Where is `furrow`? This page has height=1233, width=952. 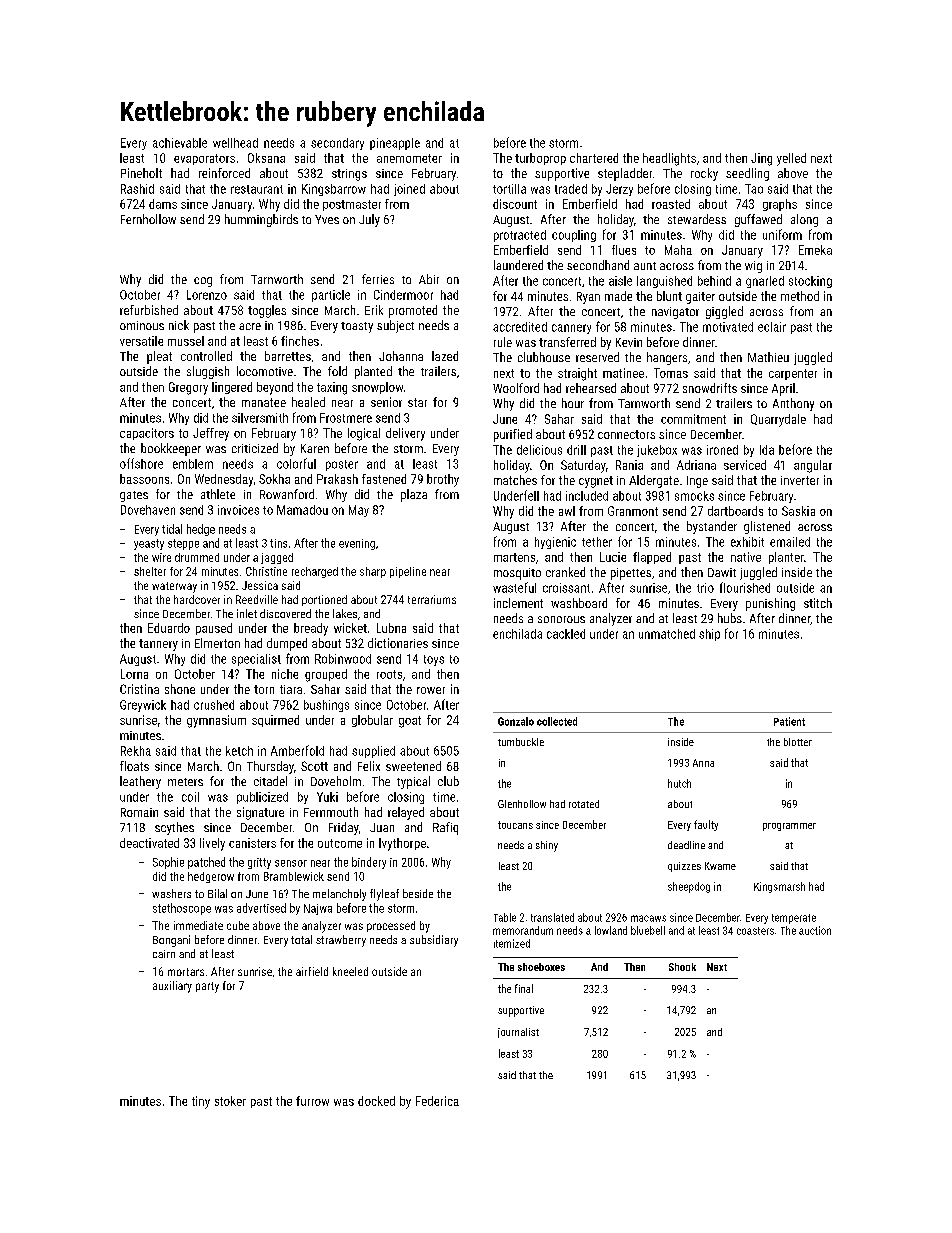 furrow is located at coordinates (312, 1101).
